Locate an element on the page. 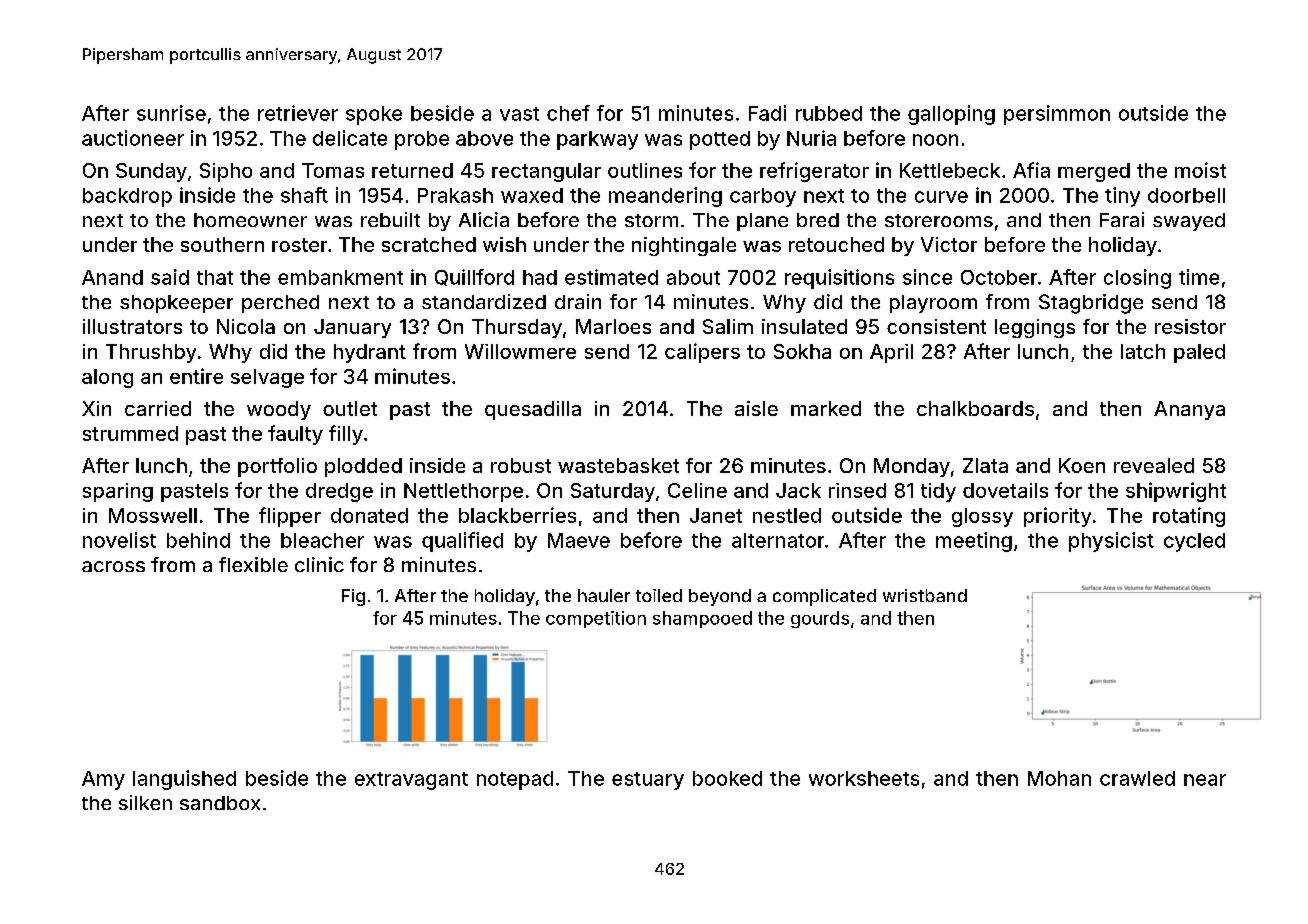  cycled is located at coordinates (1194, 542).
